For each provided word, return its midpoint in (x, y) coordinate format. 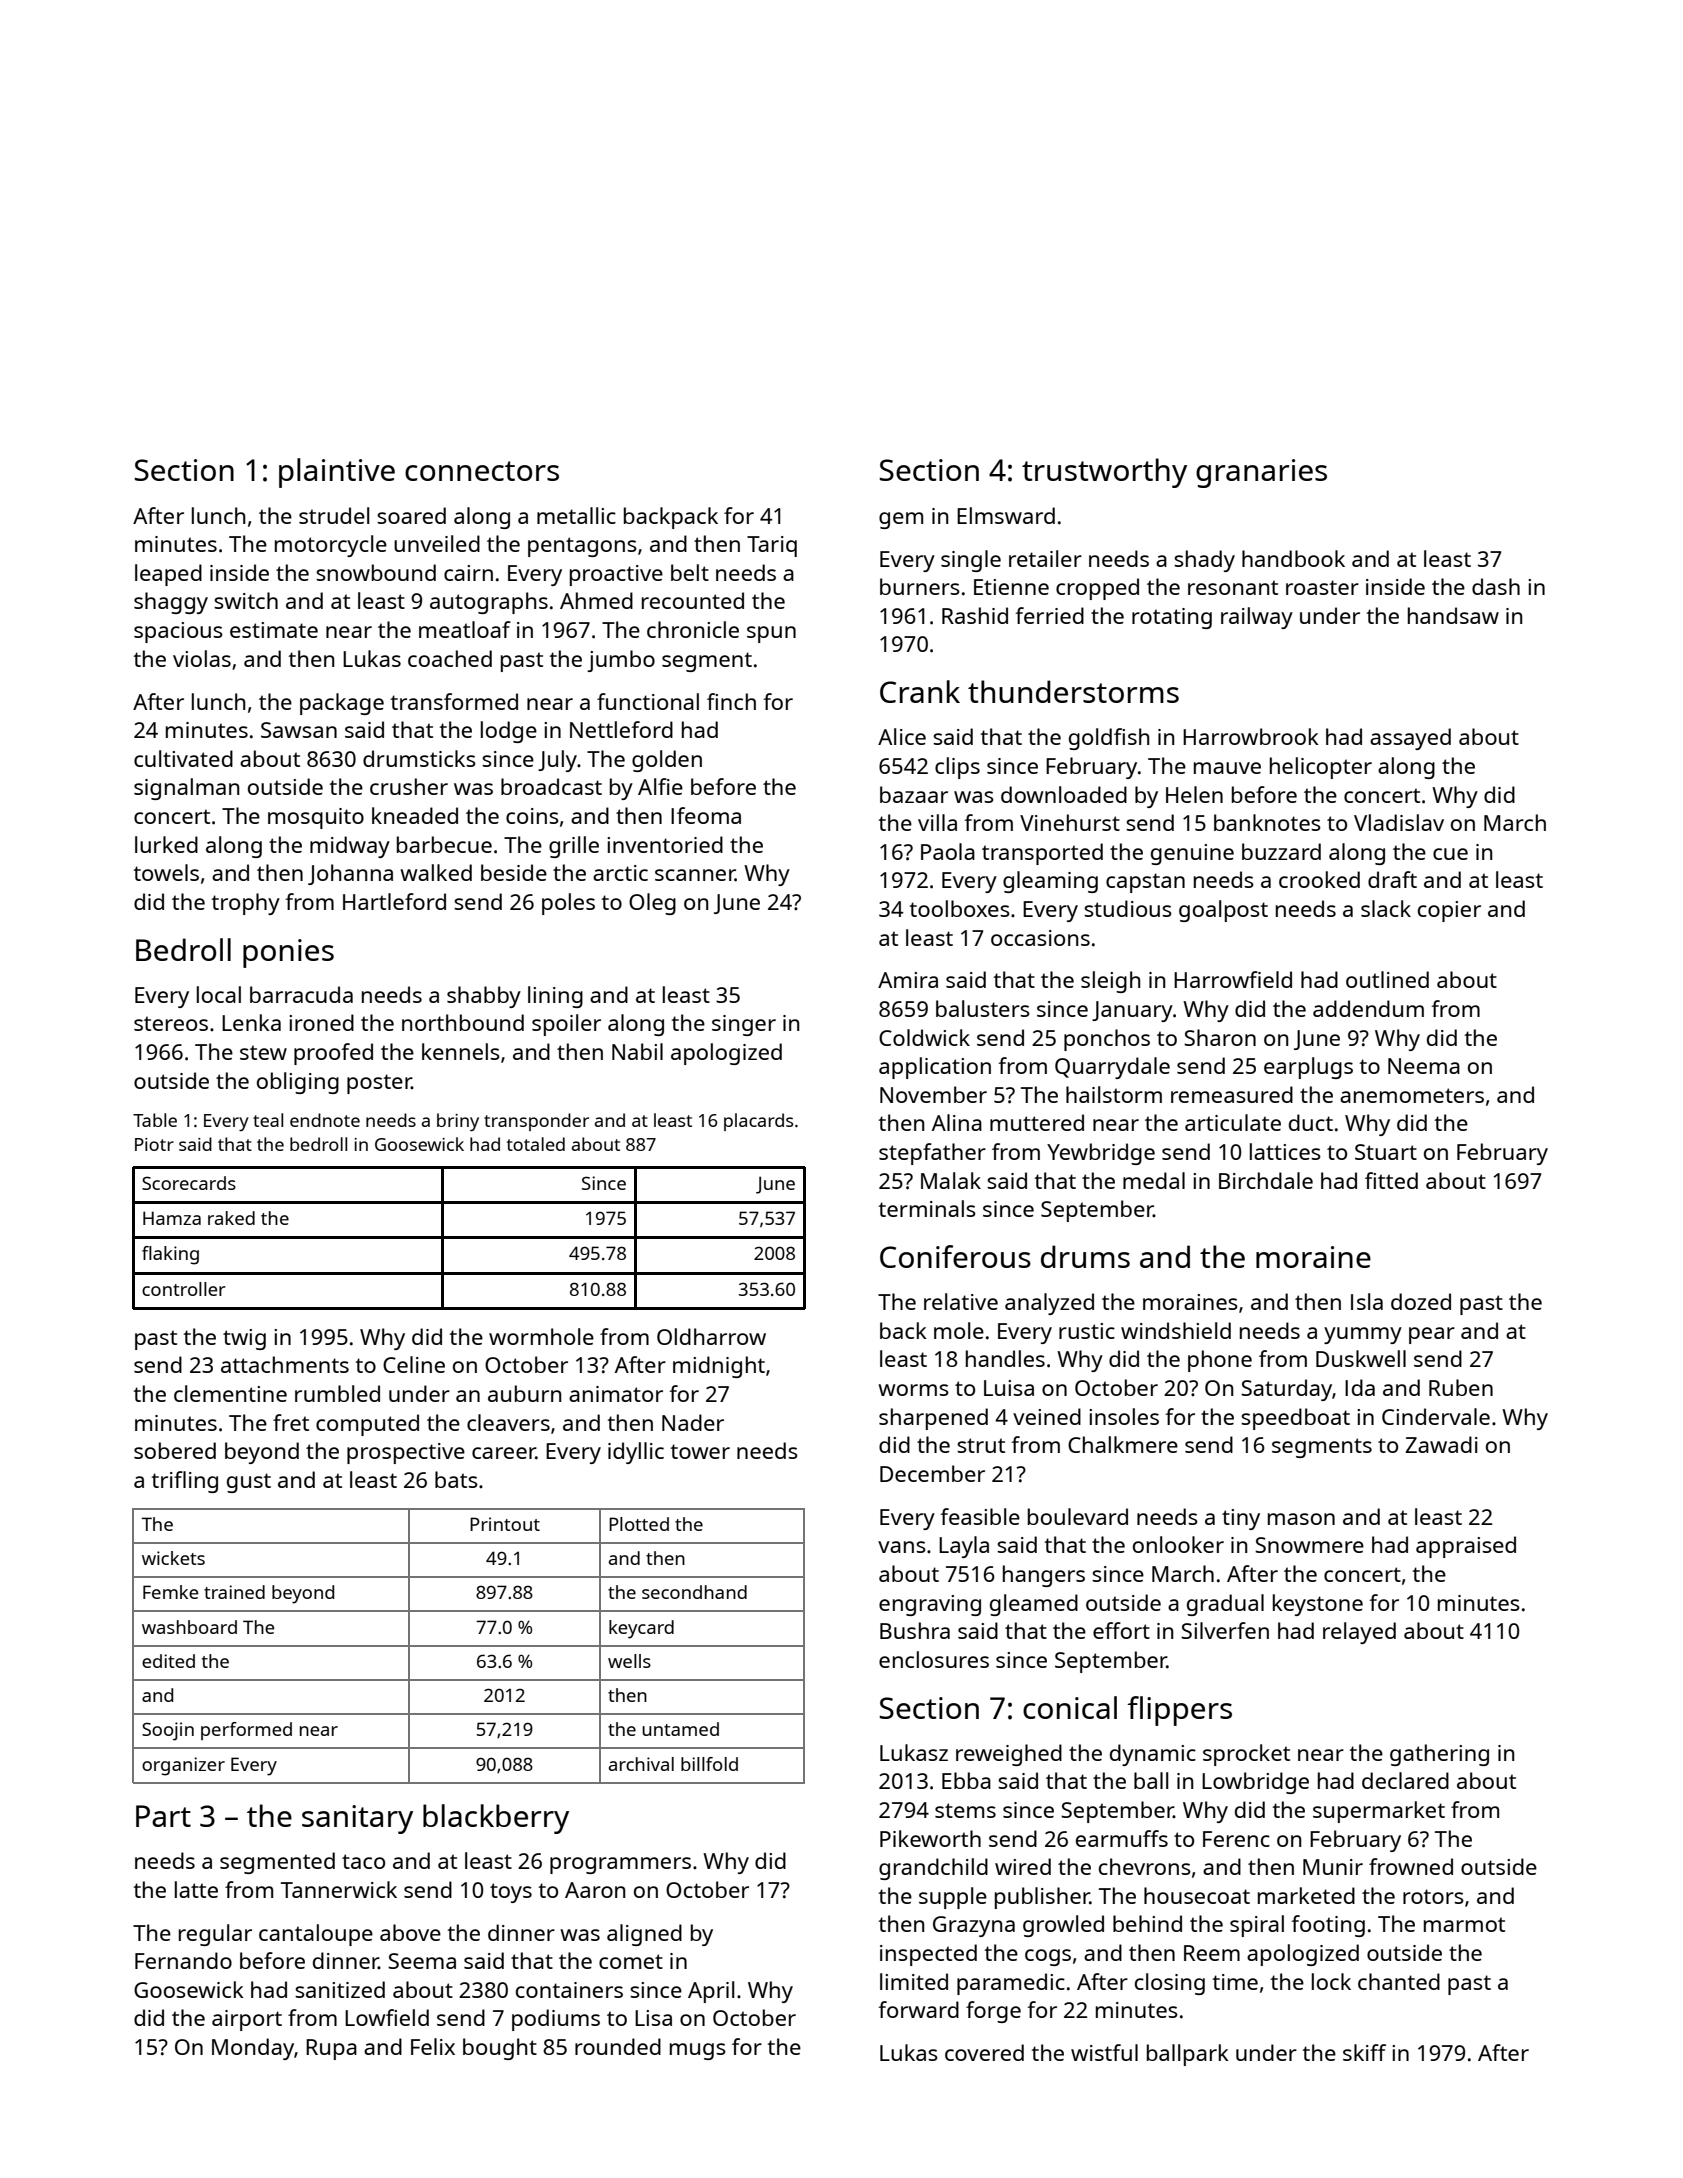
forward (918, 2009)
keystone (1318, 1605)
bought (500, 2049)
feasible (980, 1516)
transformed (454, 701)
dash (1496, 586)
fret (291, 1422)
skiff (1364, 2052)
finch (731, 701)
